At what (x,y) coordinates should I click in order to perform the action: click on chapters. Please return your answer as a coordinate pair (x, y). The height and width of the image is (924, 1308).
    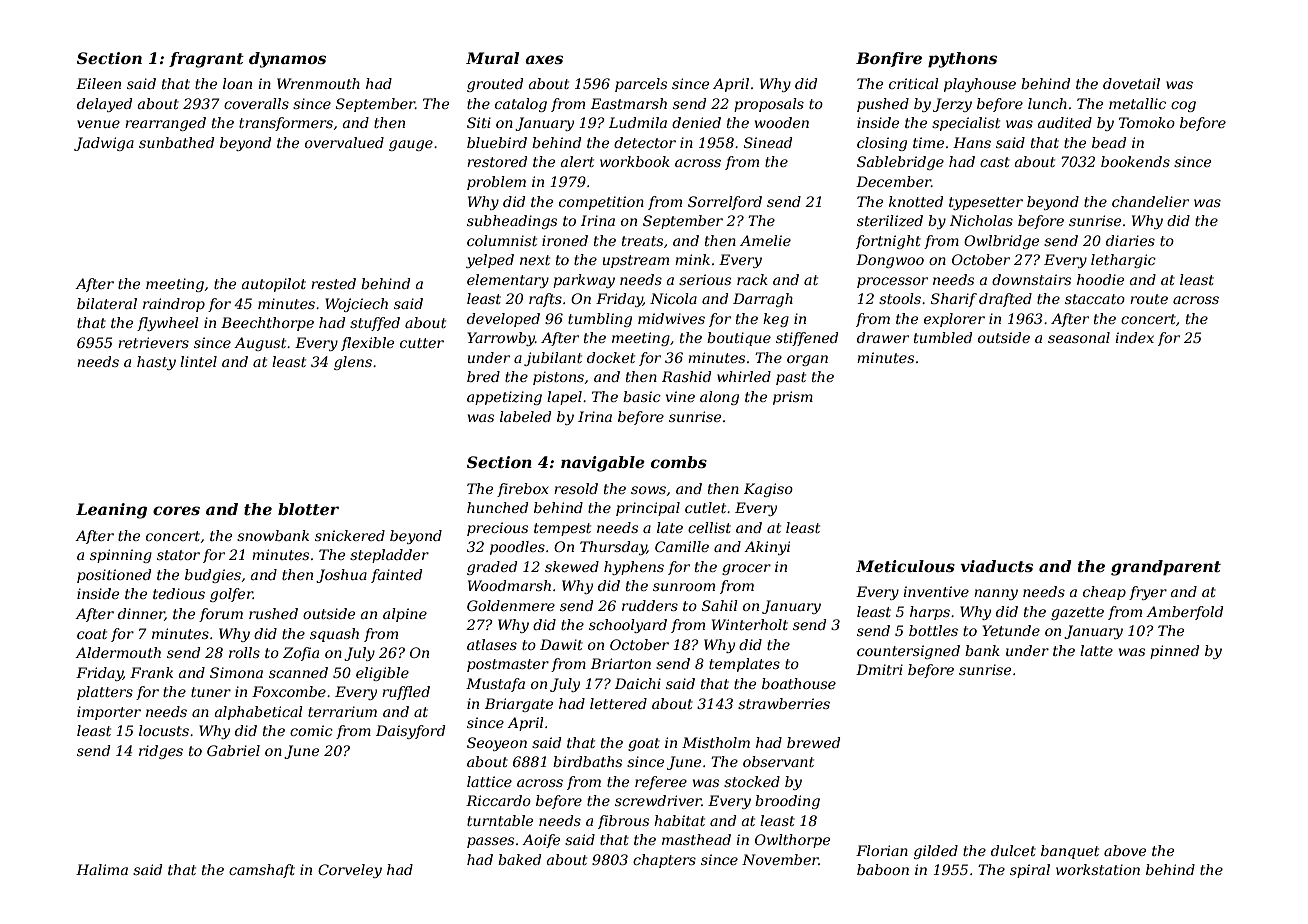
    Looking at the image, I should click on (664, 861).
